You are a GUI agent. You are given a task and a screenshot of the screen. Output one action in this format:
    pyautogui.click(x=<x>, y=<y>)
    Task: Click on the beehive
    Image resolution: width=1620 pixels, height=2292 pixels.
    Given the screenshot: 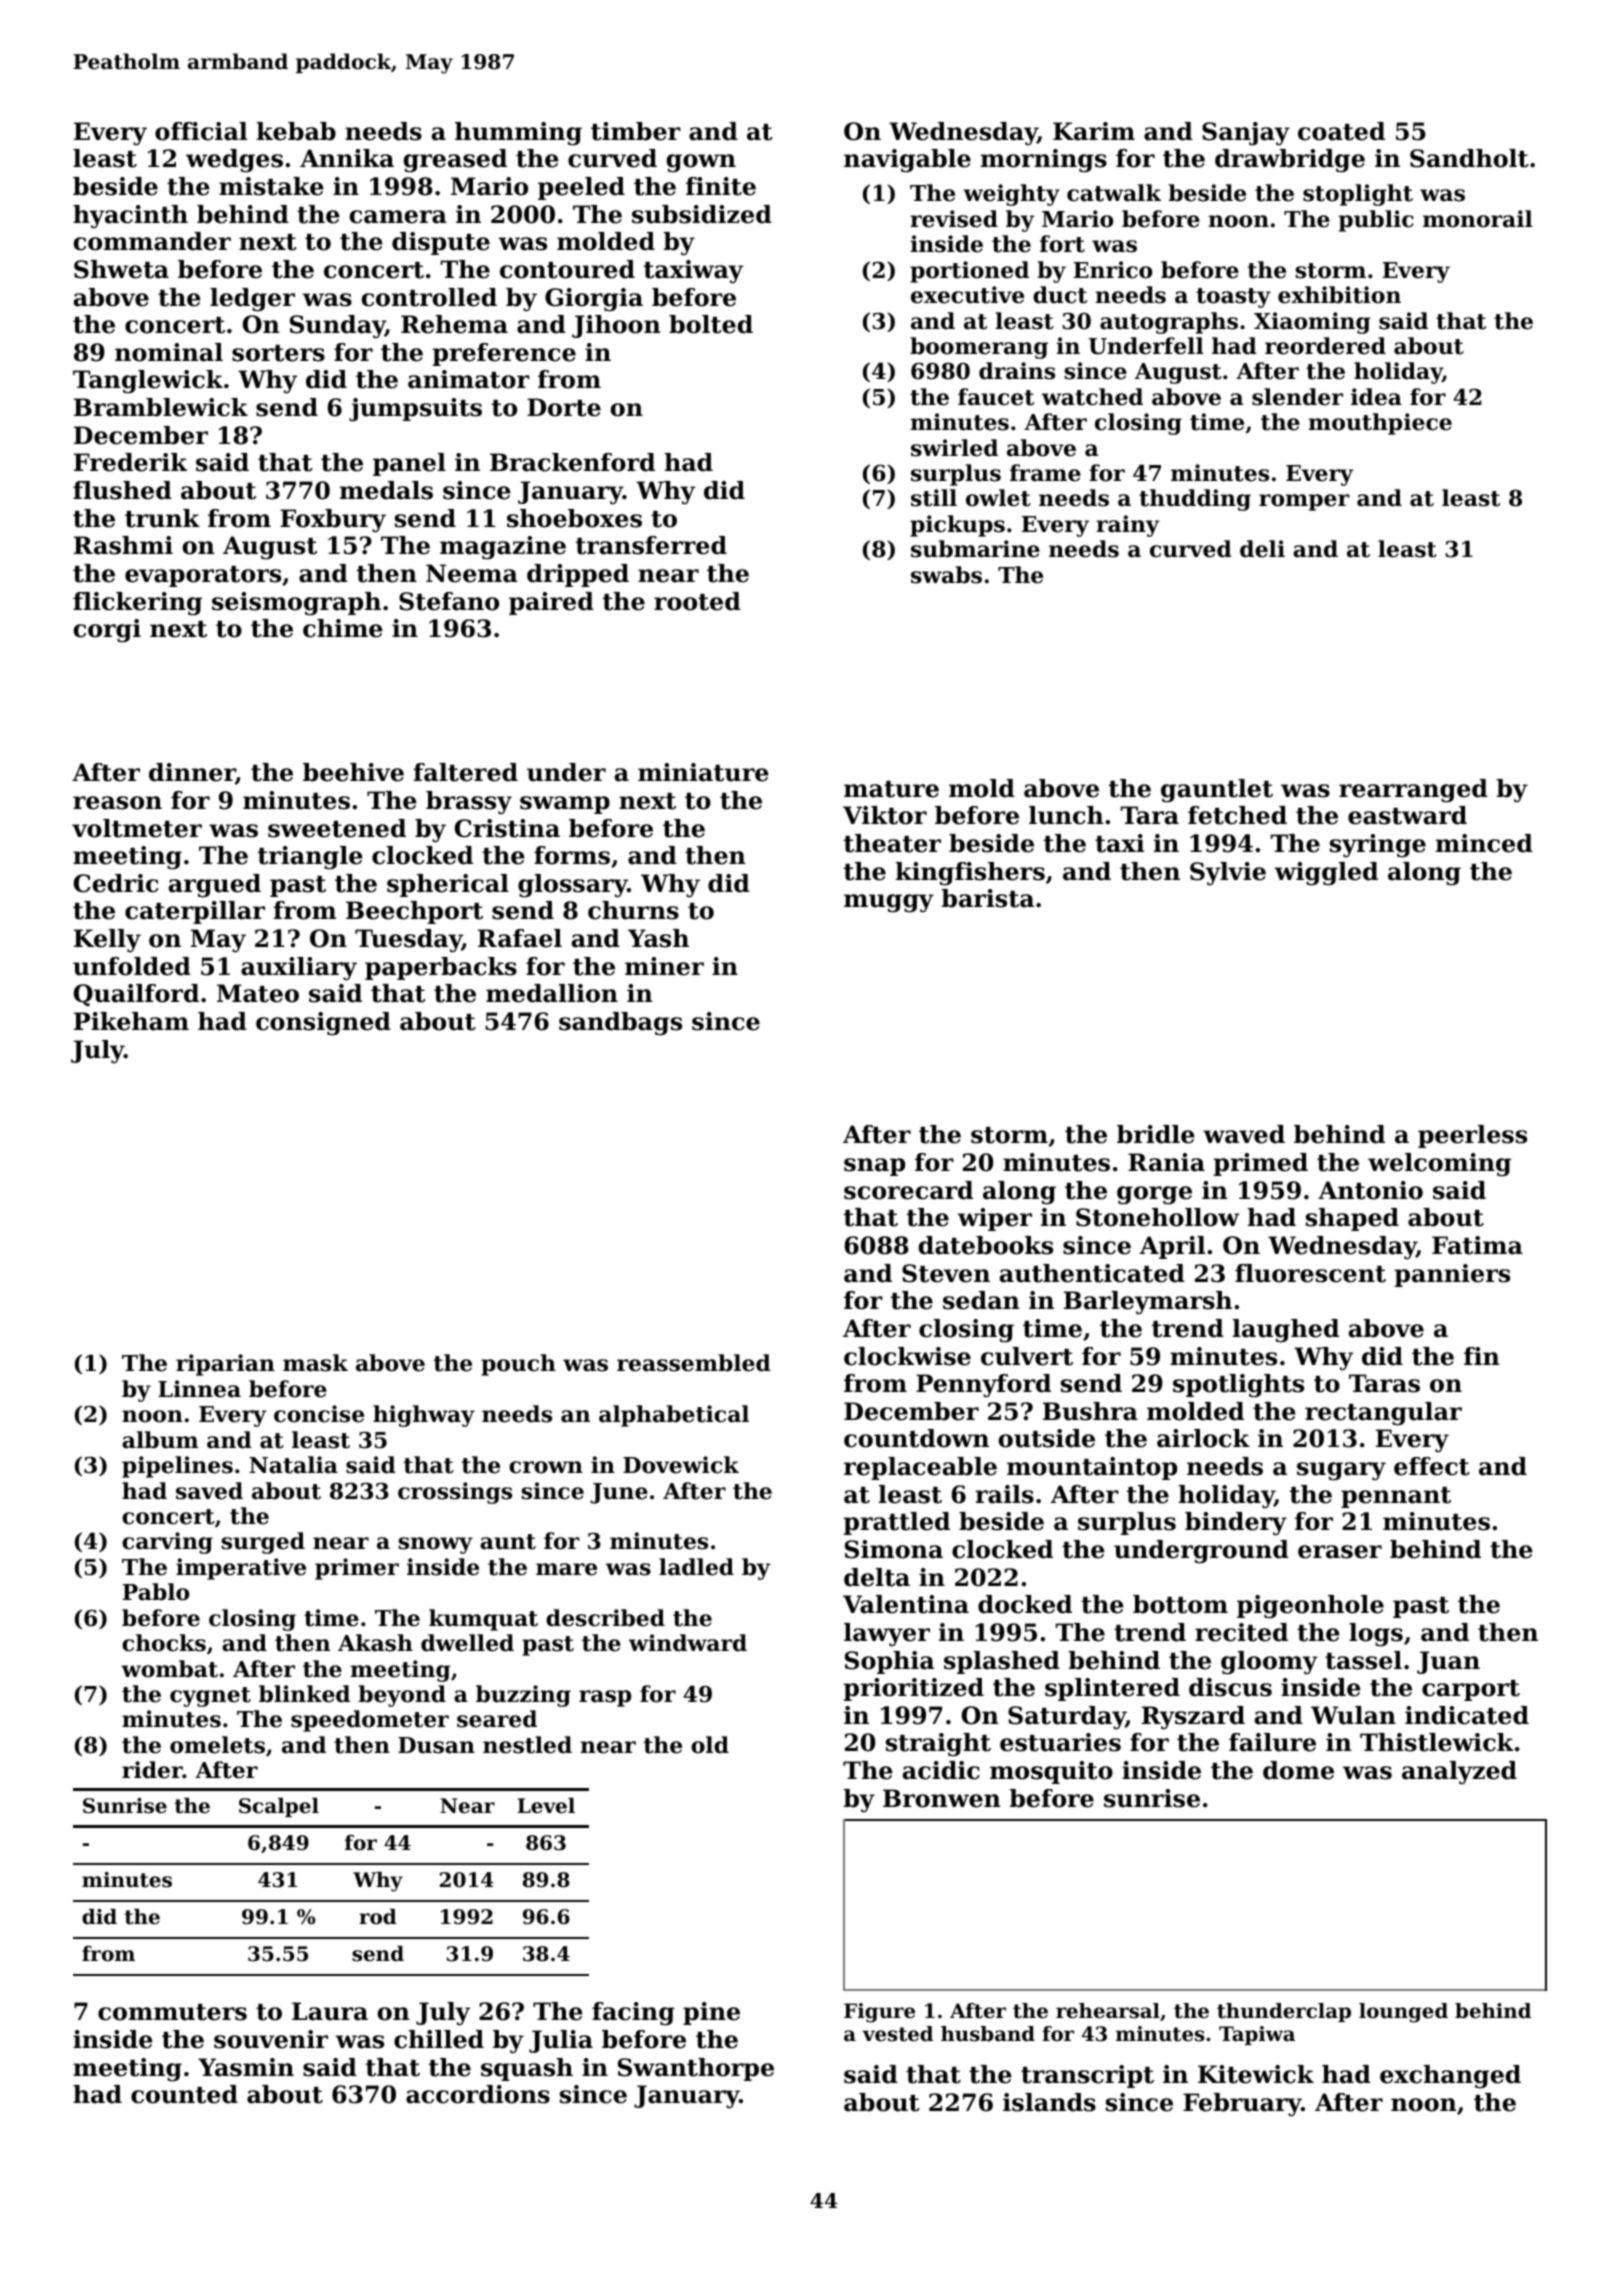 What is the action you would take?
    pyautogui.click(x=353, y=772)
